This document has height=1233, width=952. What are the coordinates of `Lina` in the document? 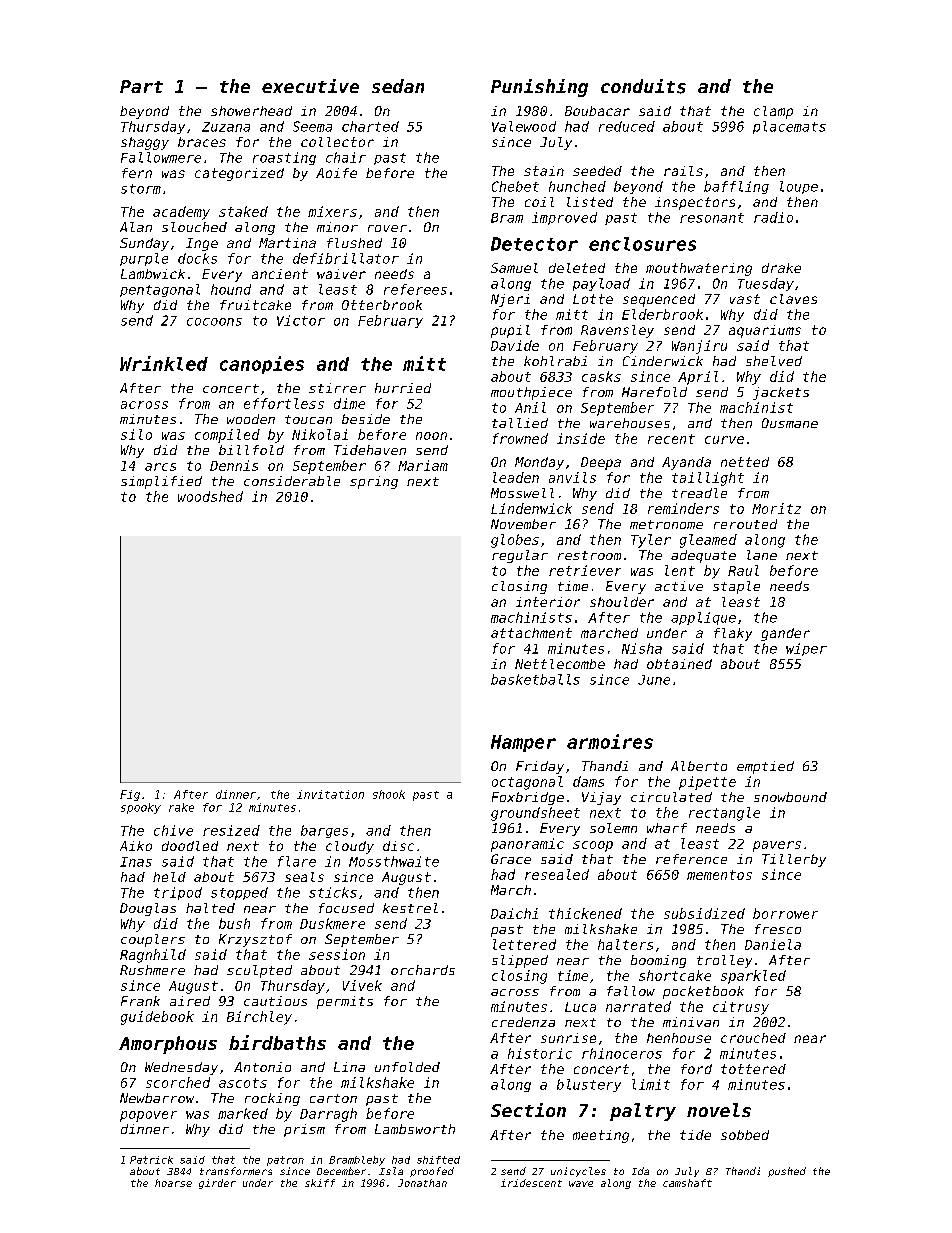 It's located at (349, 1067).
